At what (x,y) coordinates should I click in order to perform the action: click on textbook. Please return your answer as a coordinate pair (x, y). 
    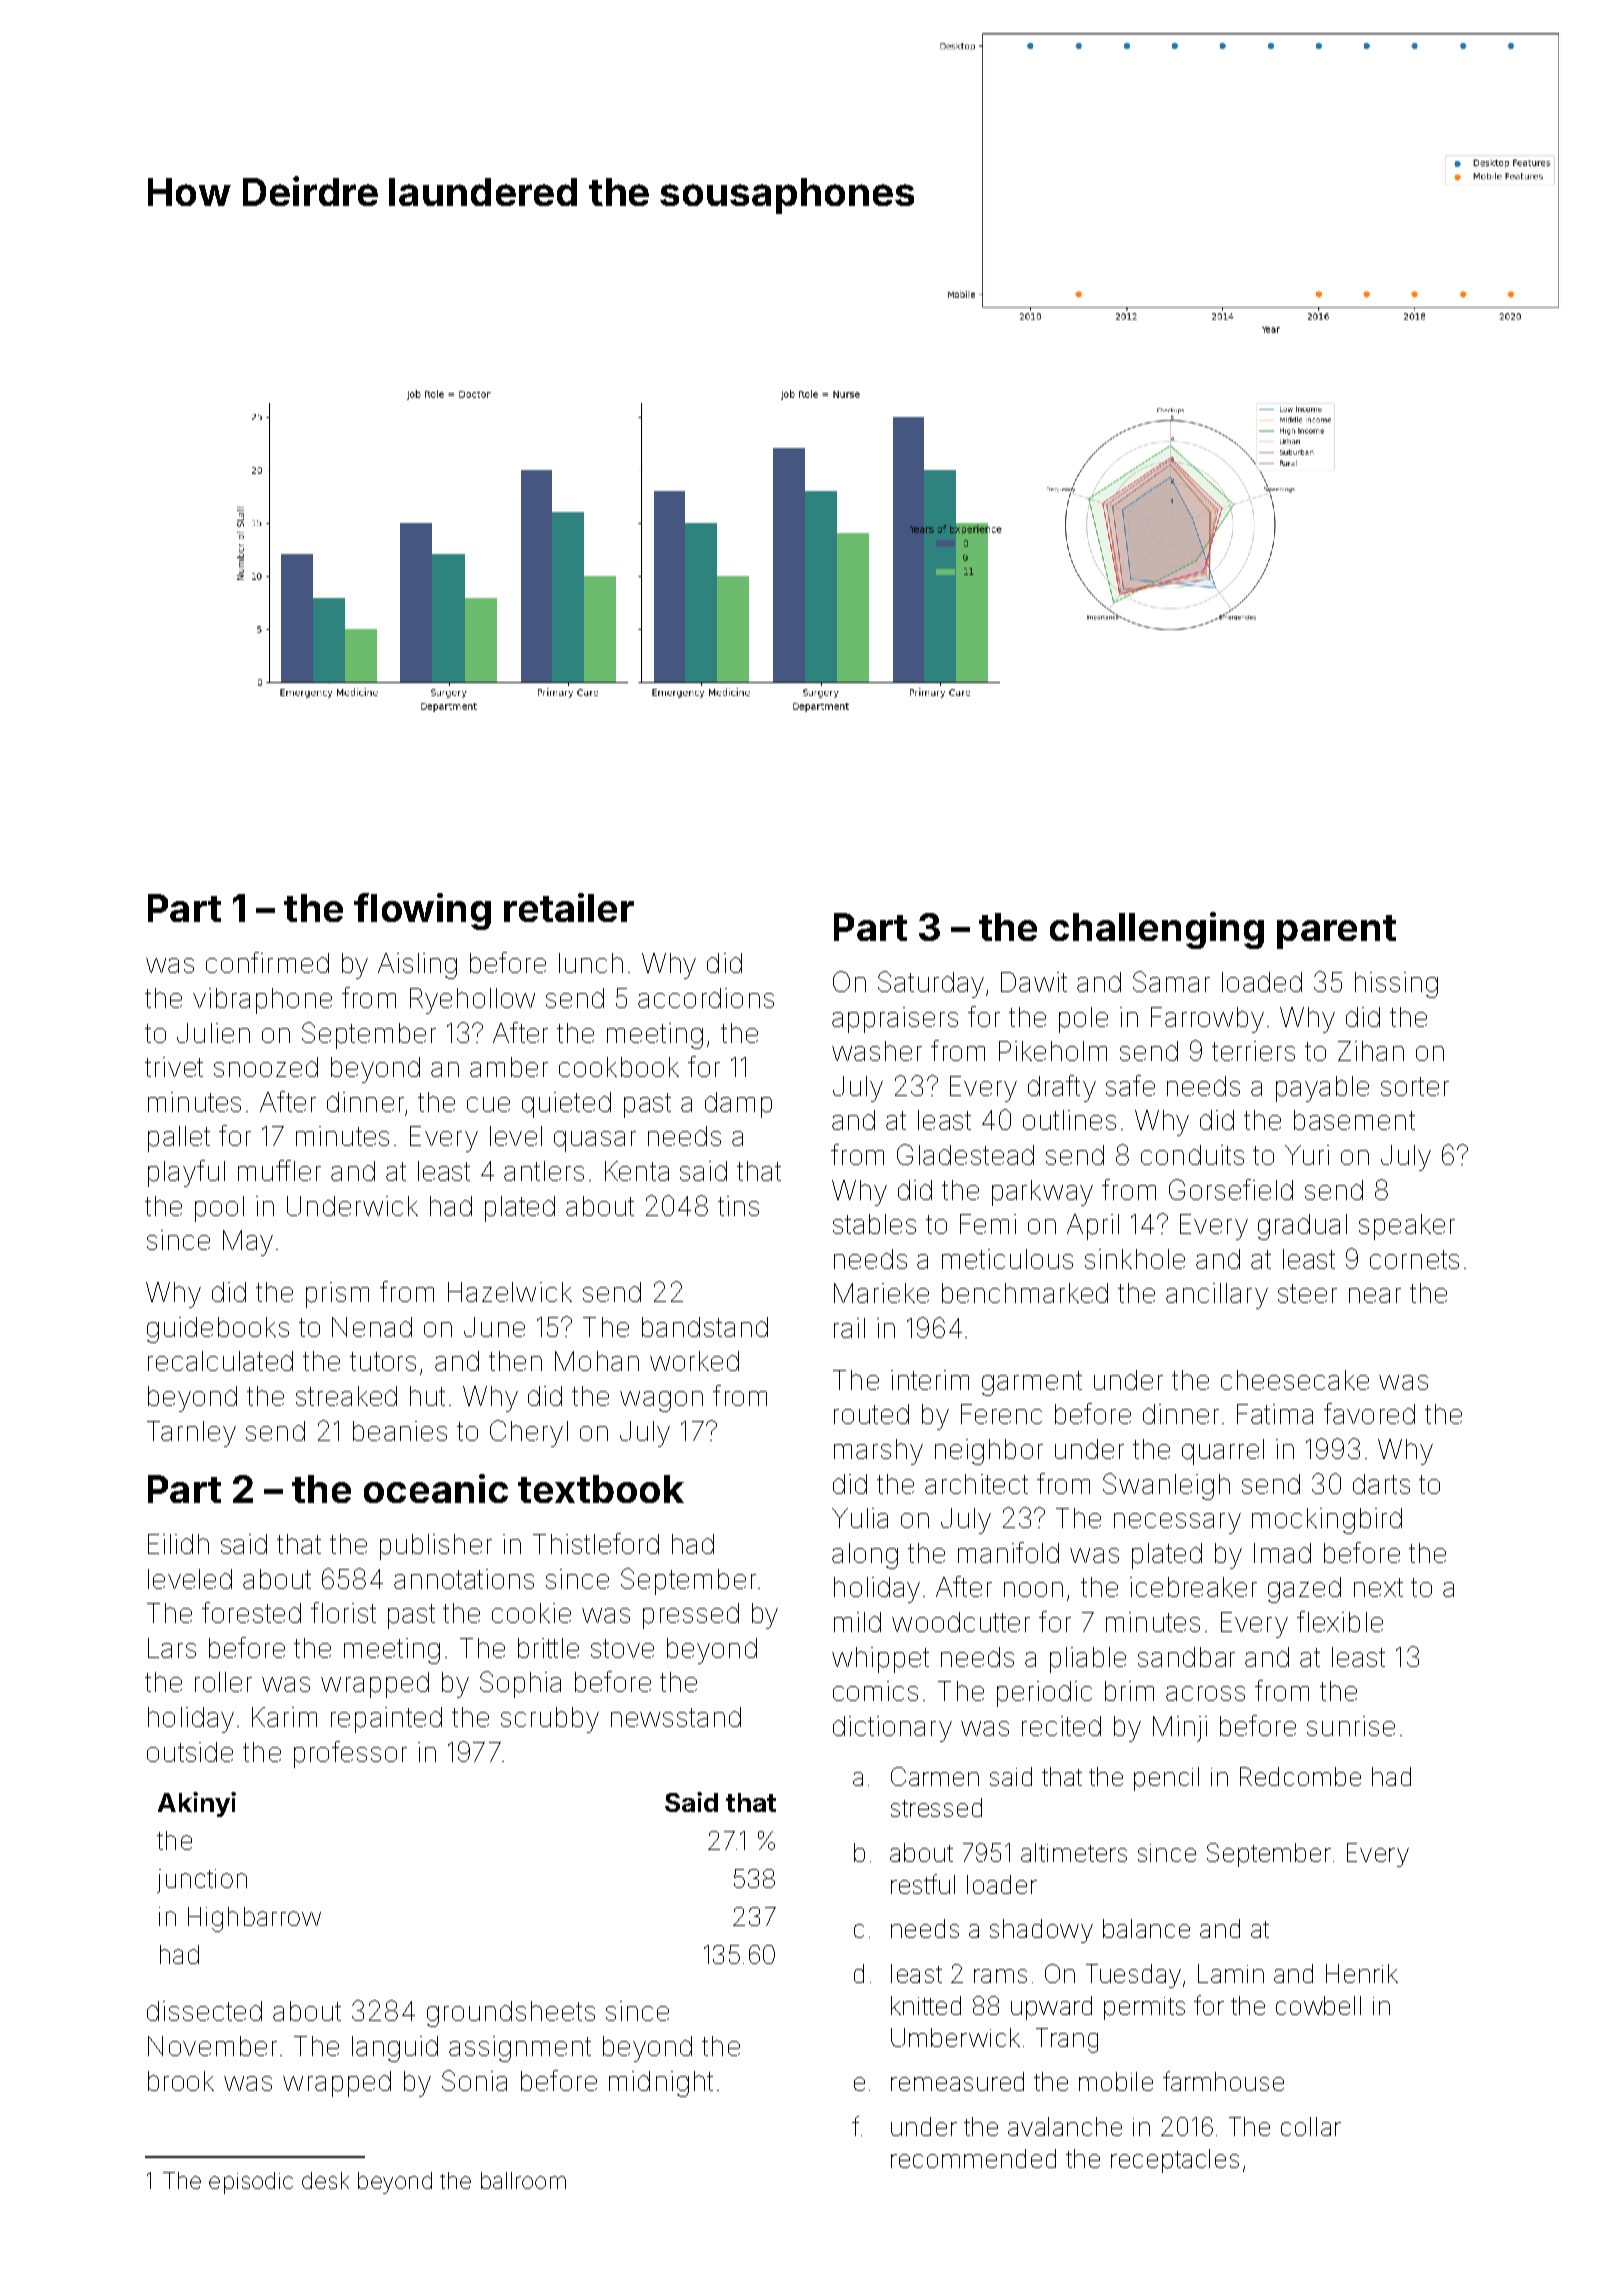
    Looking at the image, I should click on (601, 1489).
